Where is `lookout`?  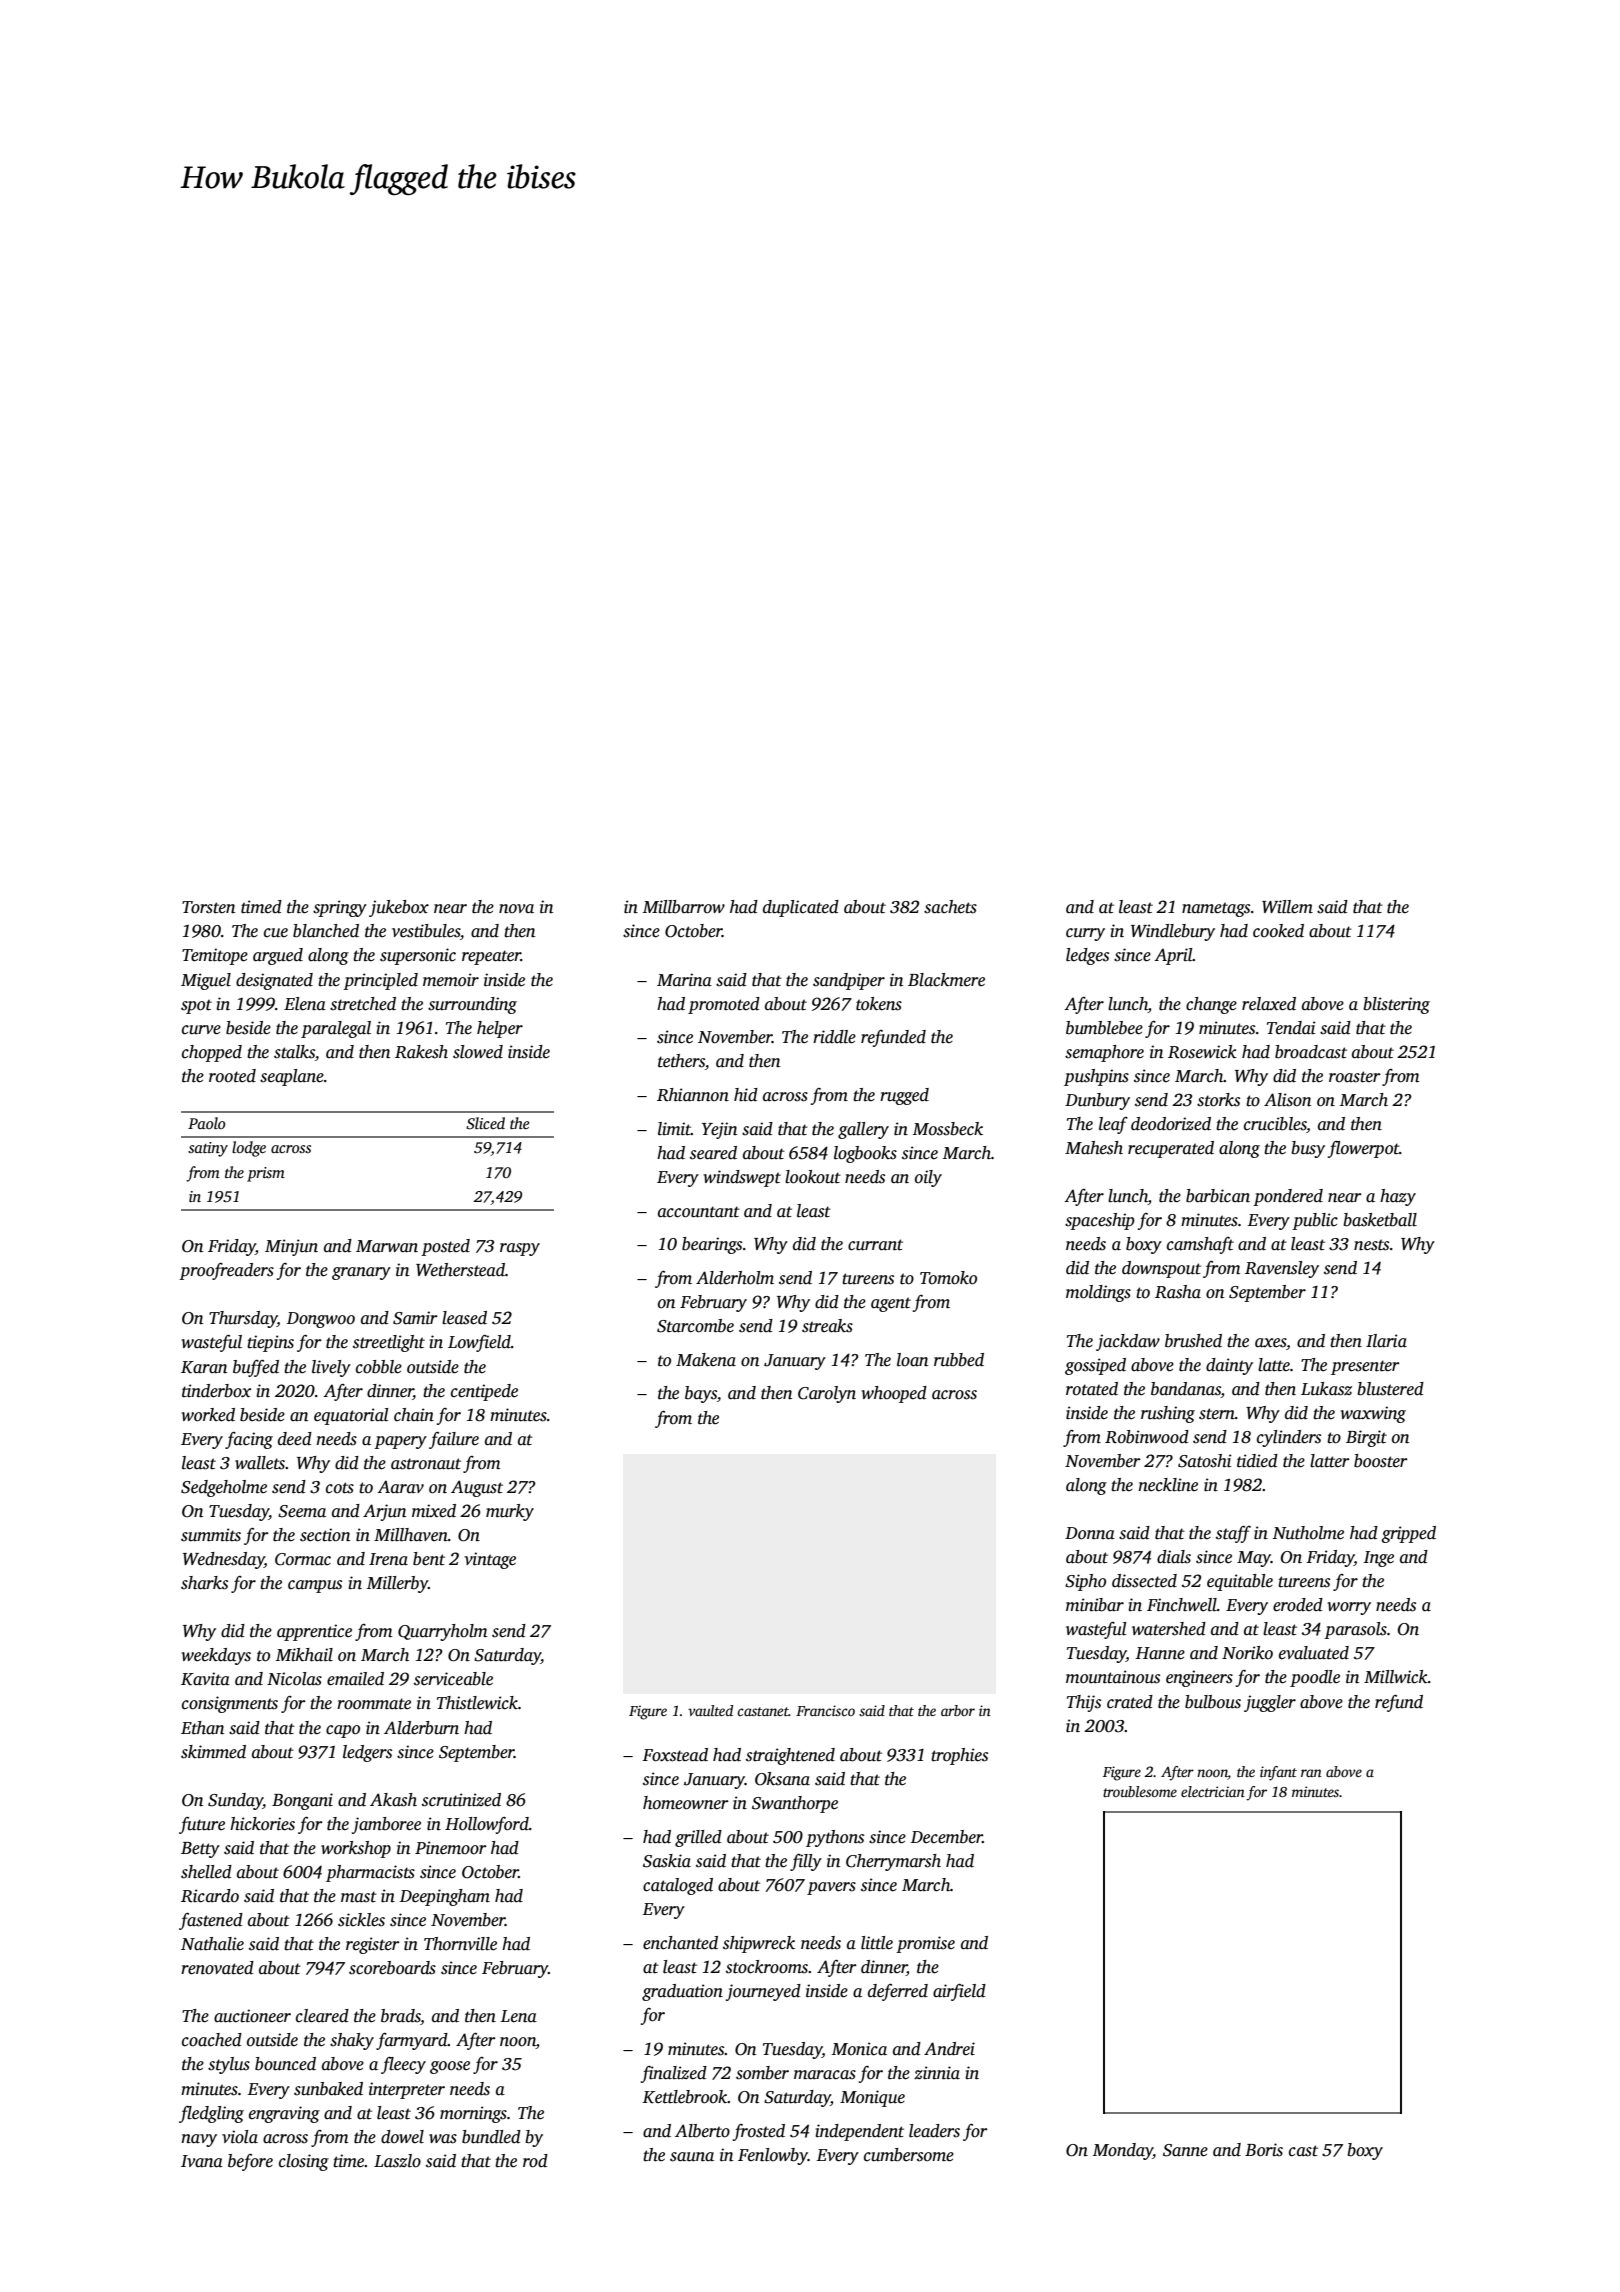 lookout is located at coordinates (813, 1177).
